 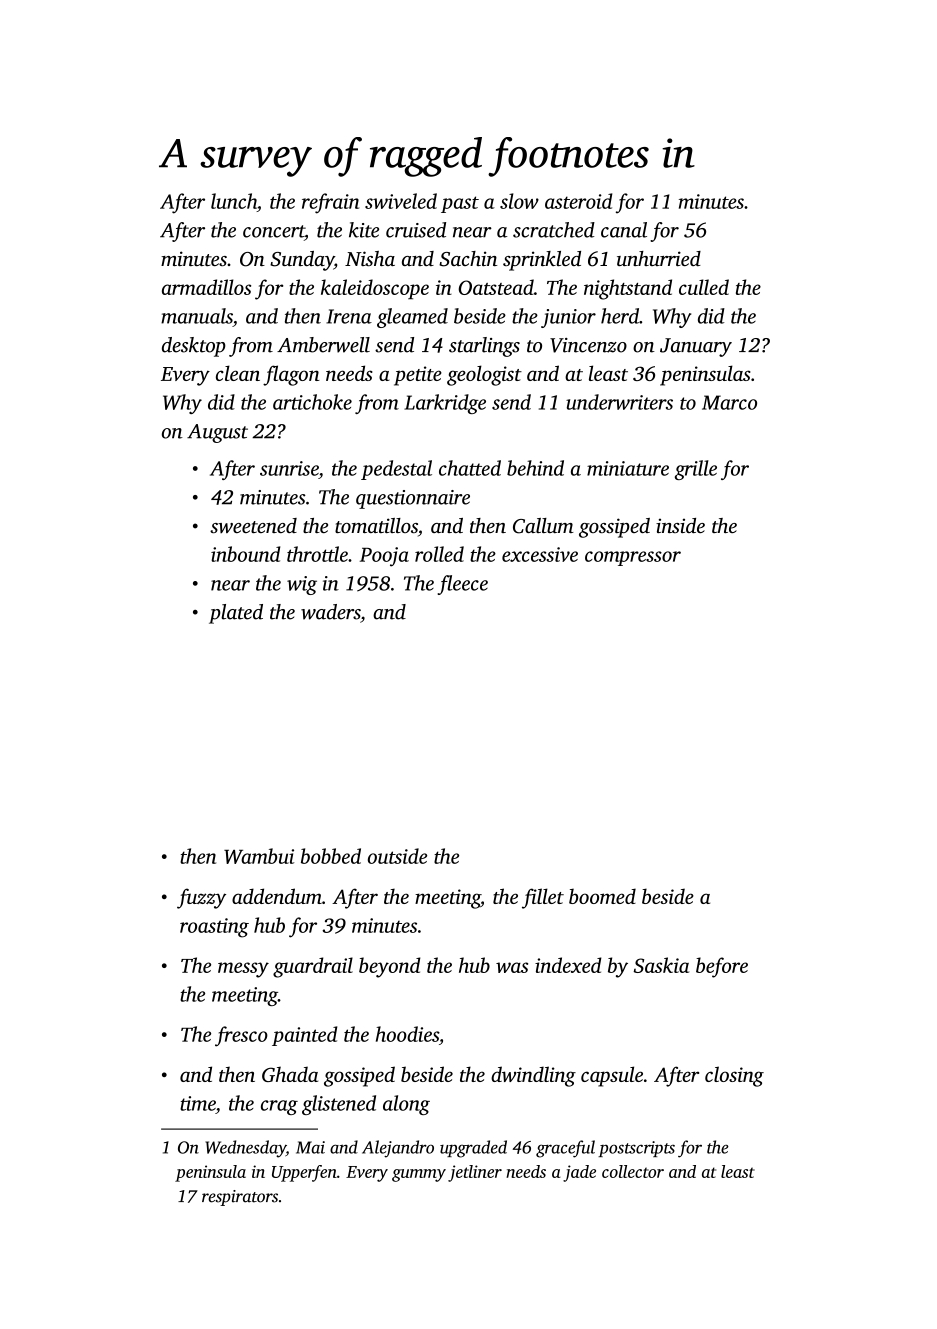 What do you see at coordinates (602, 896) in the page?
I see `boomed` at bounding box center [602, 896].
